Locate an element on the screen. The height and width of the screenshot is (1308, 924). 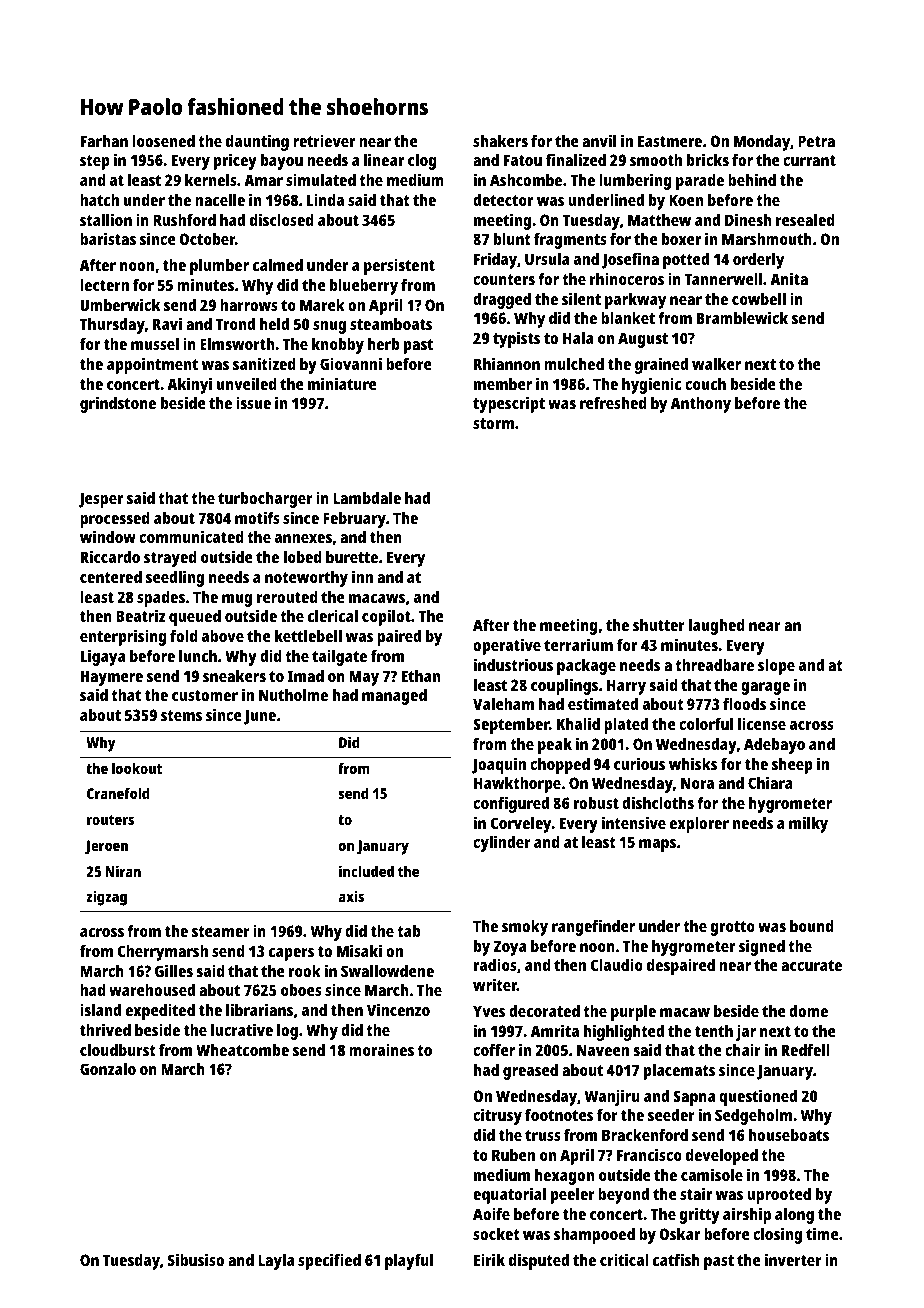
shampooed is located at coordinates (594, 1236).
